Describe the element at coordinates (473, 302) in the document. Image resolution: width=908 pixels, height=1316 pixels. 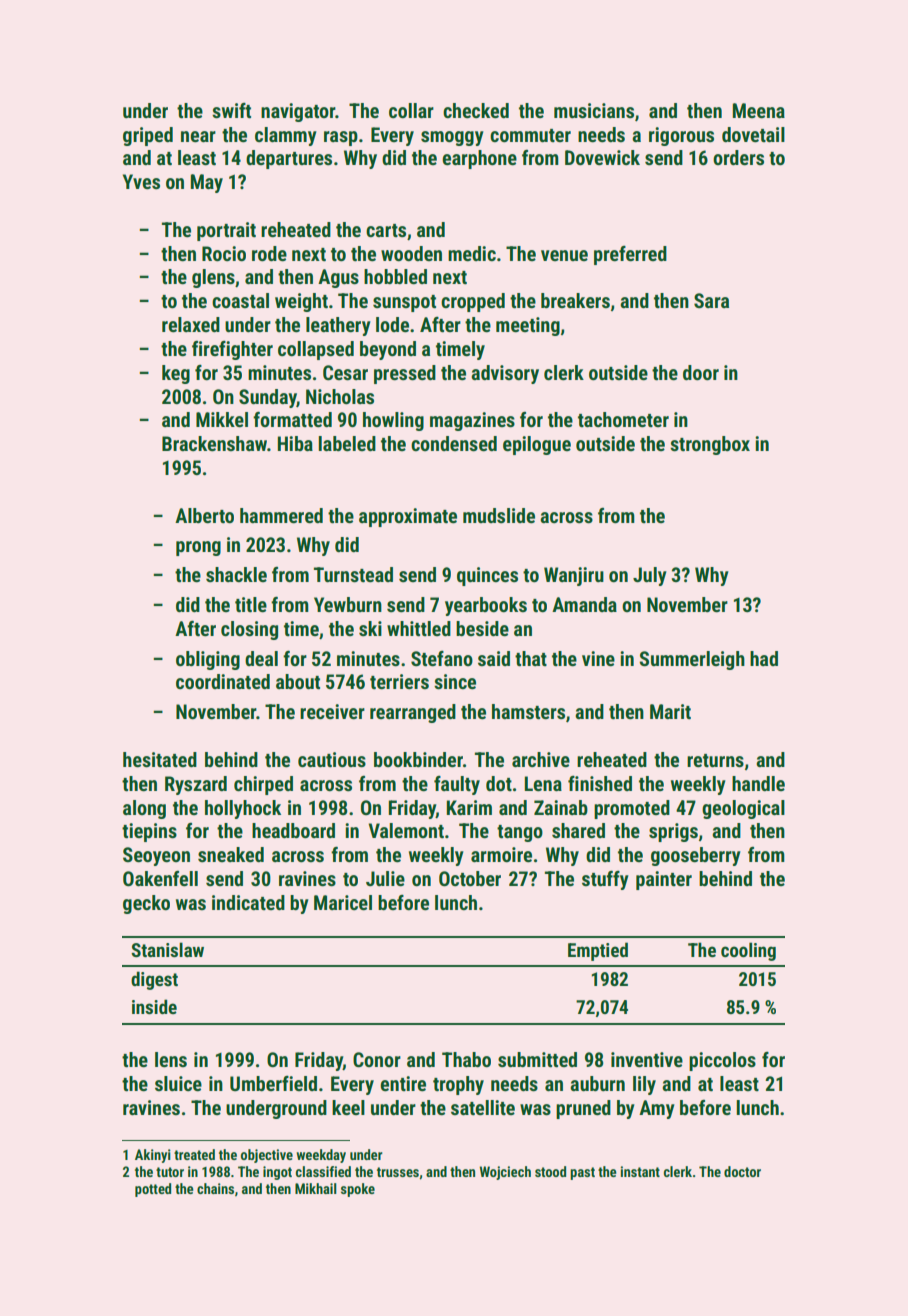
I see `cropped` at that location.
